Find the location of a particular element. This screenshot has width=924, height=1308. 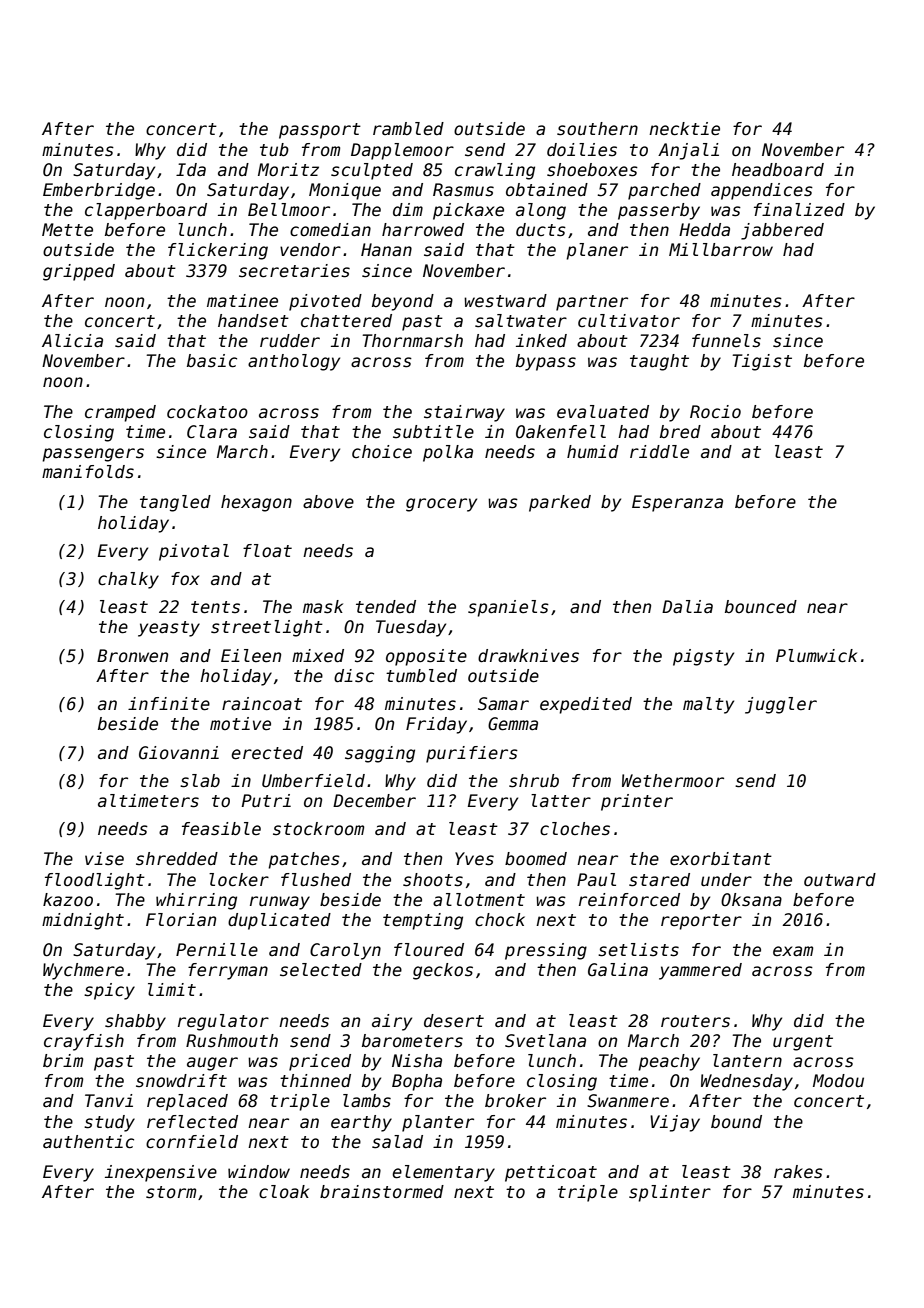

cloak is located at coordinates (284, 1192).
